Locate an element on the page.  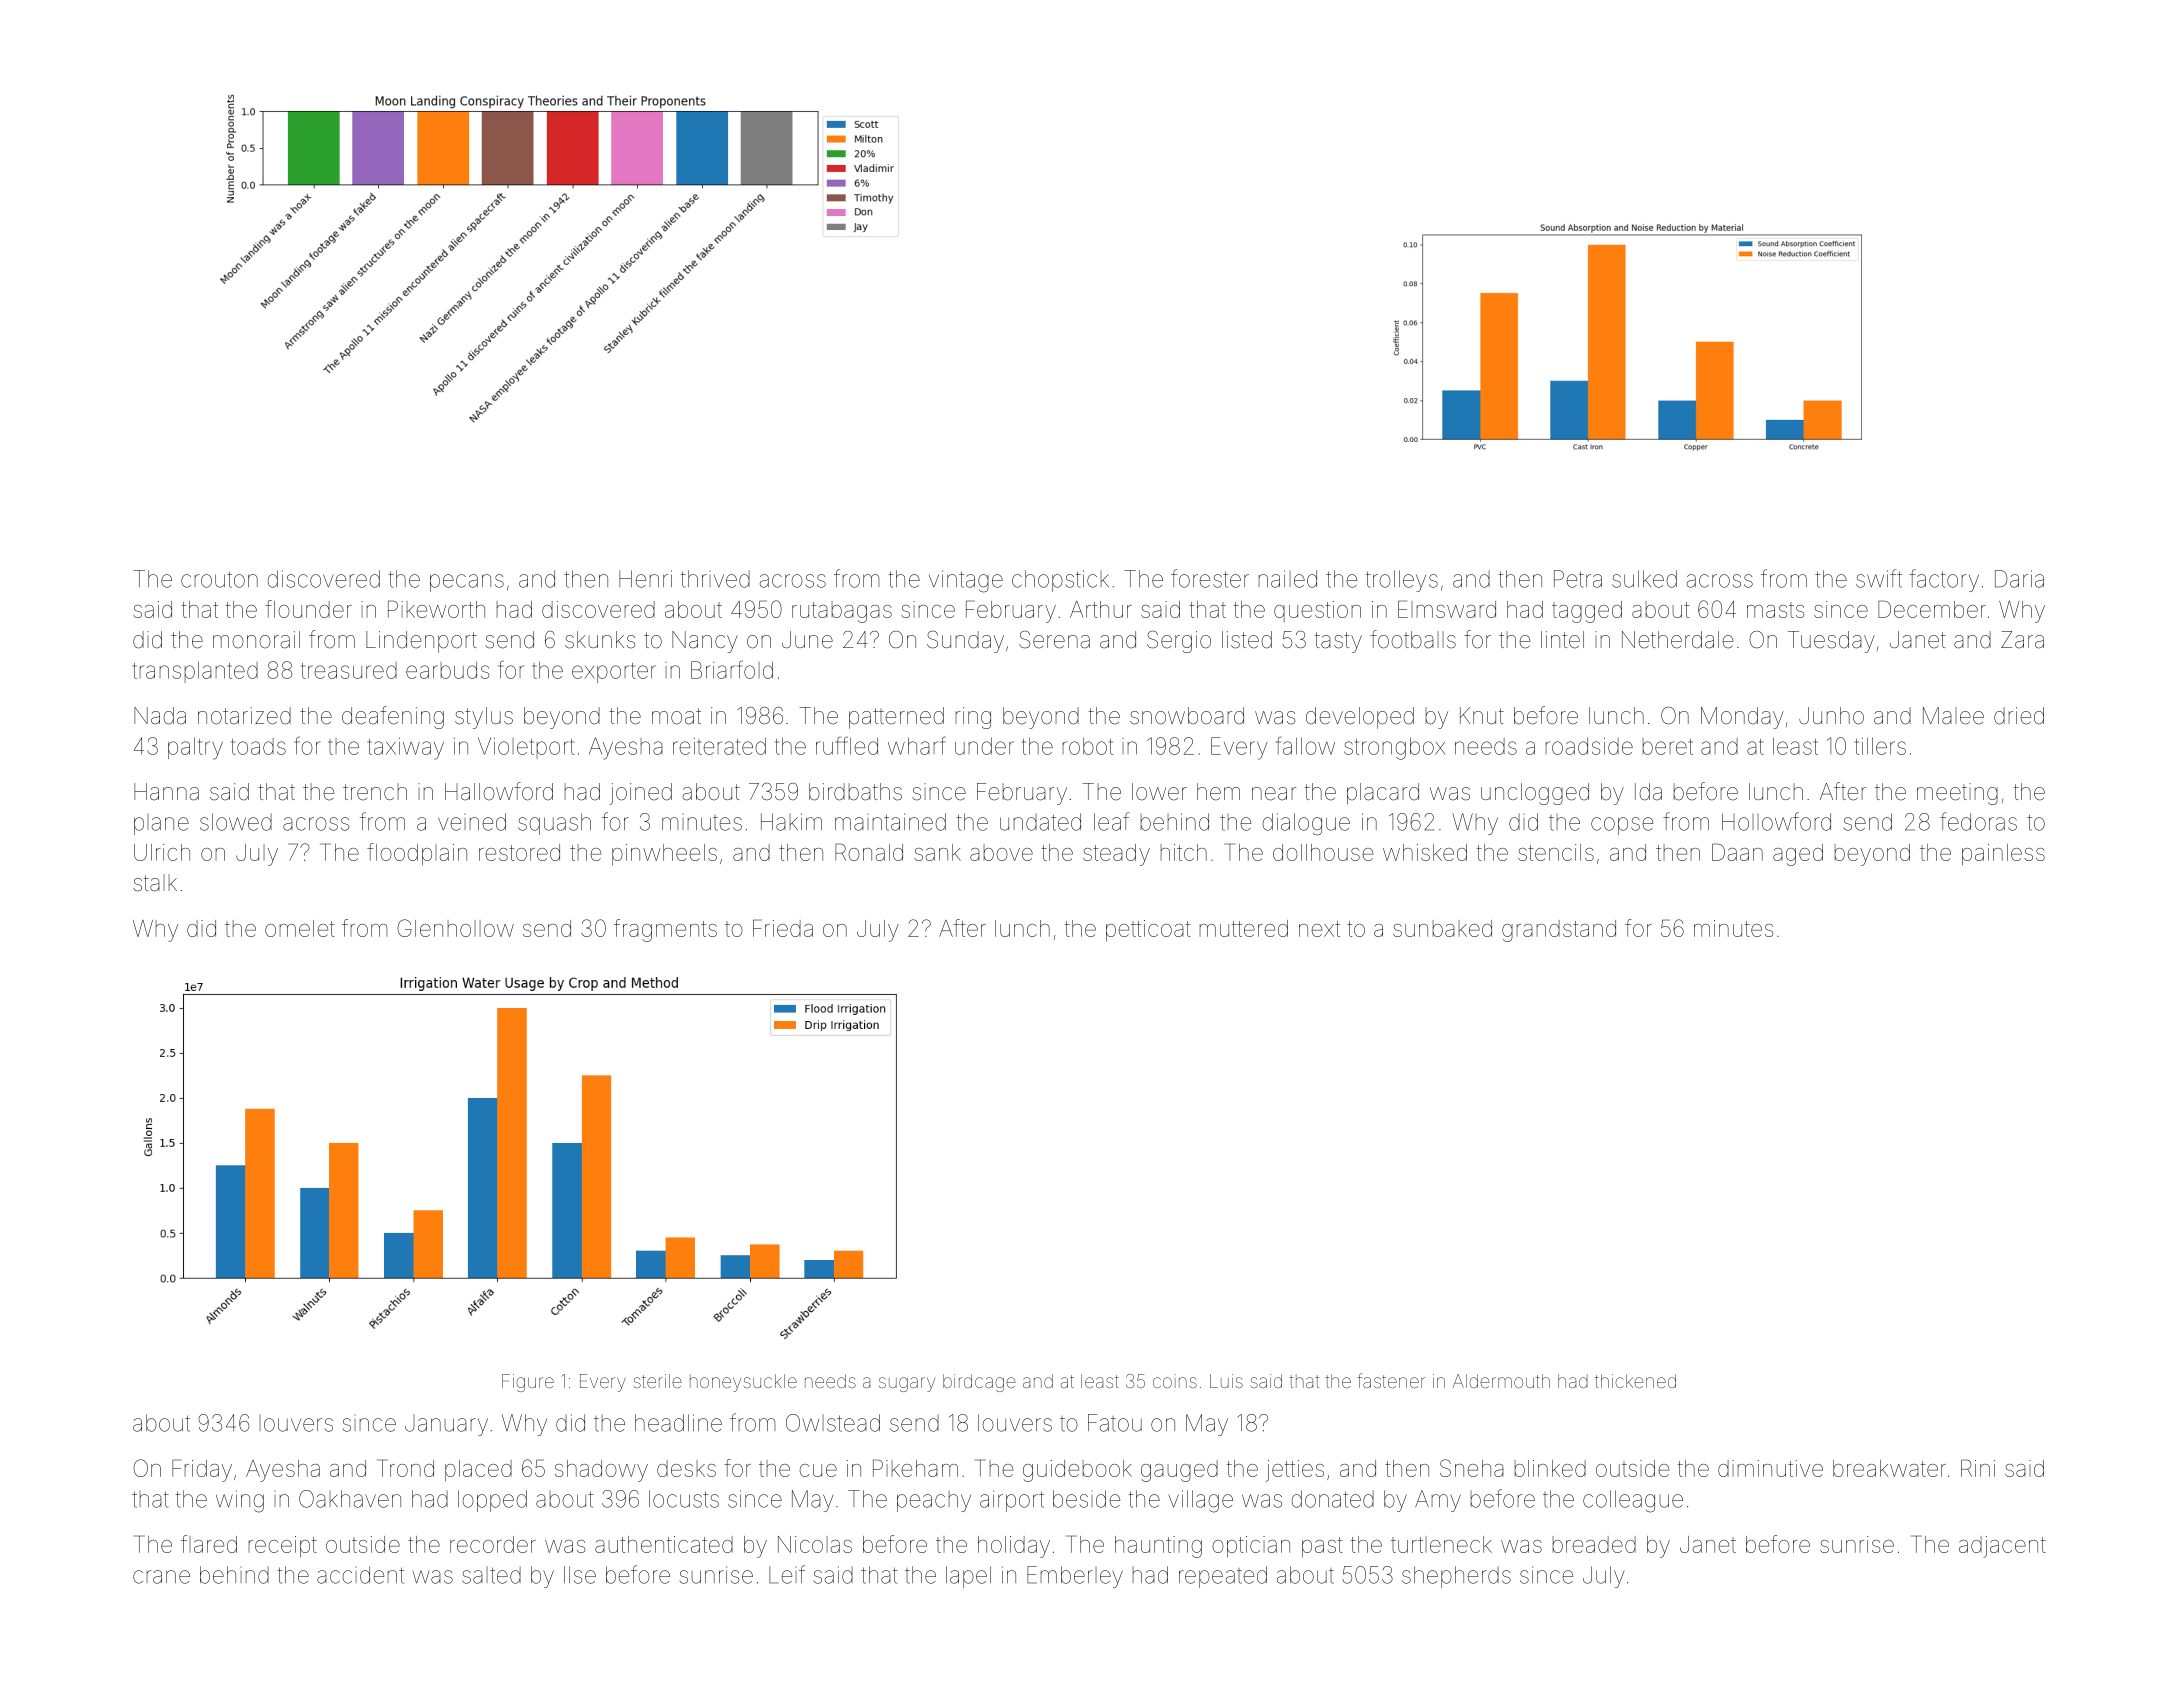
Ilse is located at coordinates (580, 1575).
